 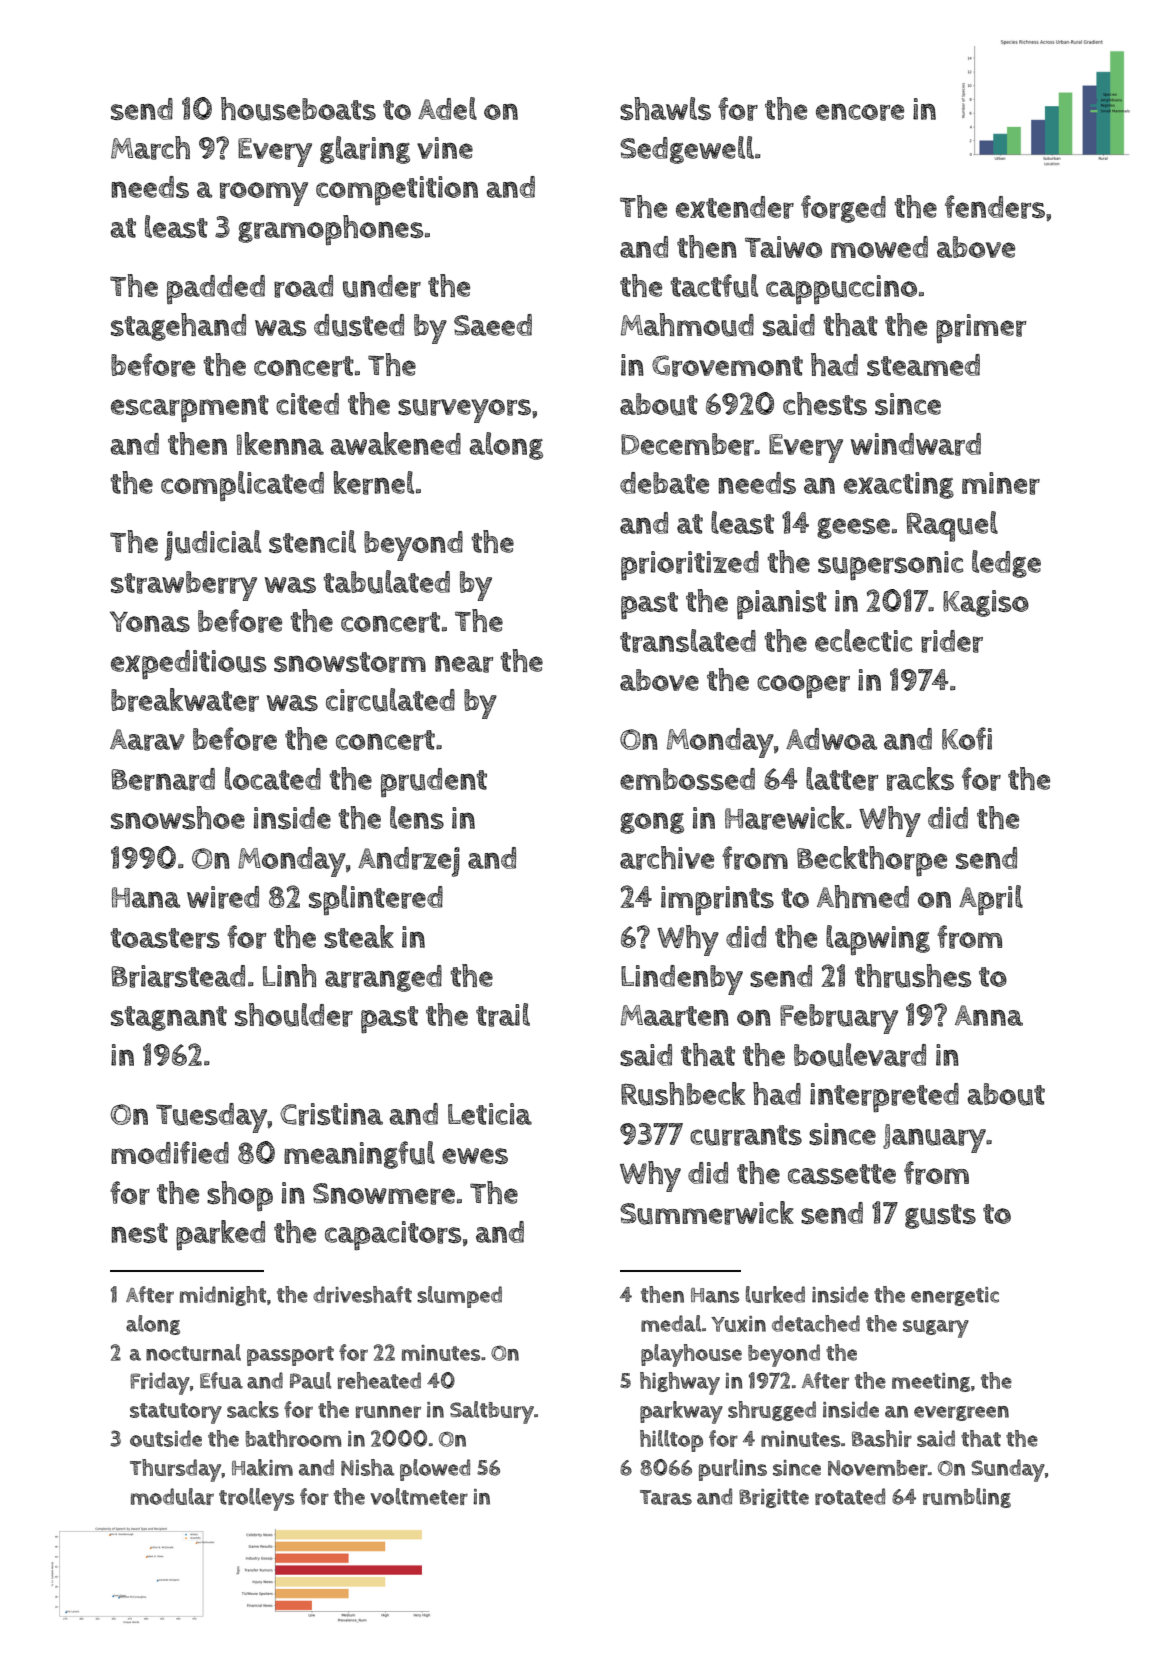 What do you see at coordinates (256, 1499) in the document?
I see `trolleys` at bounding box center [256, 1499].
